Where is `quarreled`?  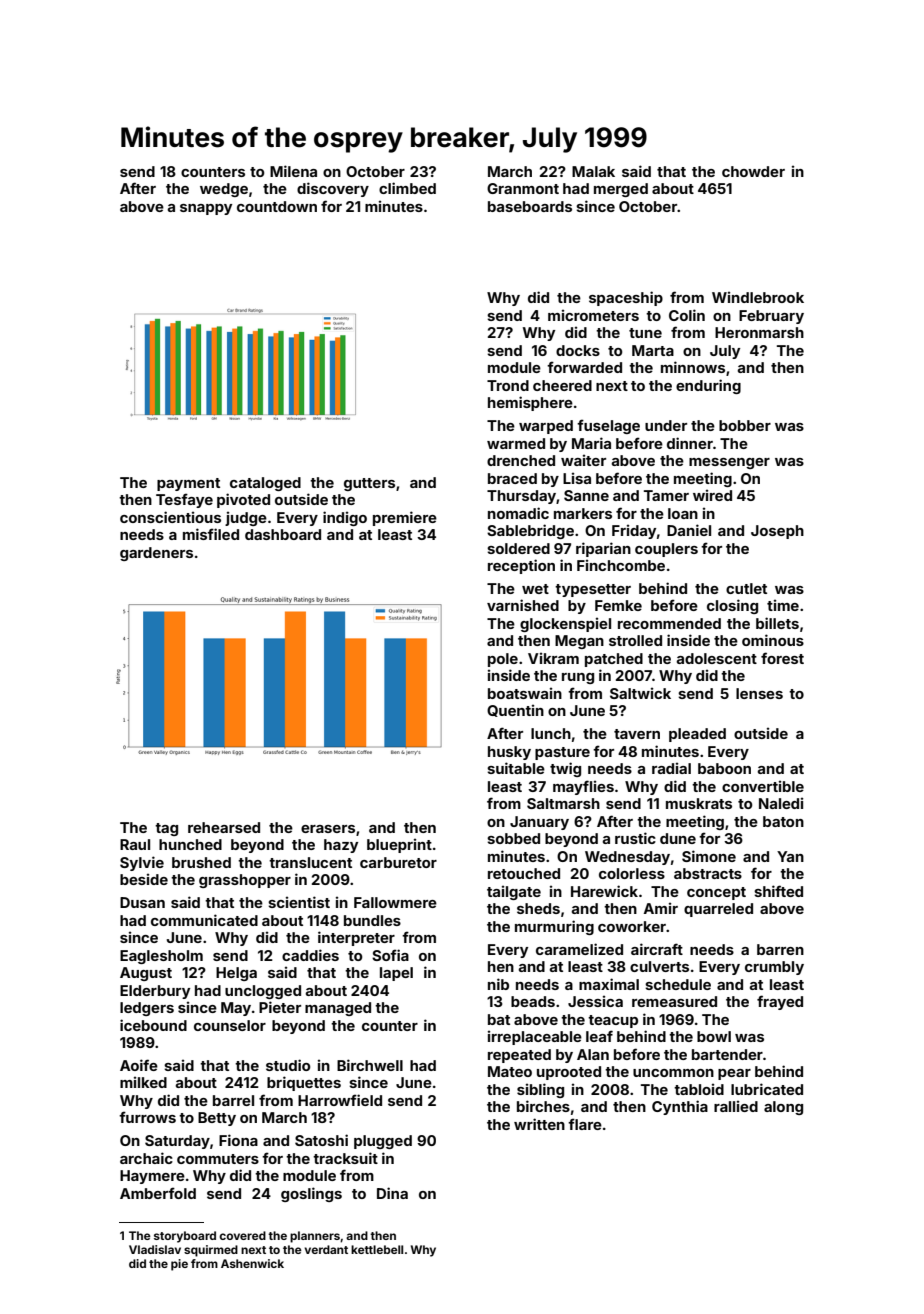
quarreled is located at coordinates (718, 910).
